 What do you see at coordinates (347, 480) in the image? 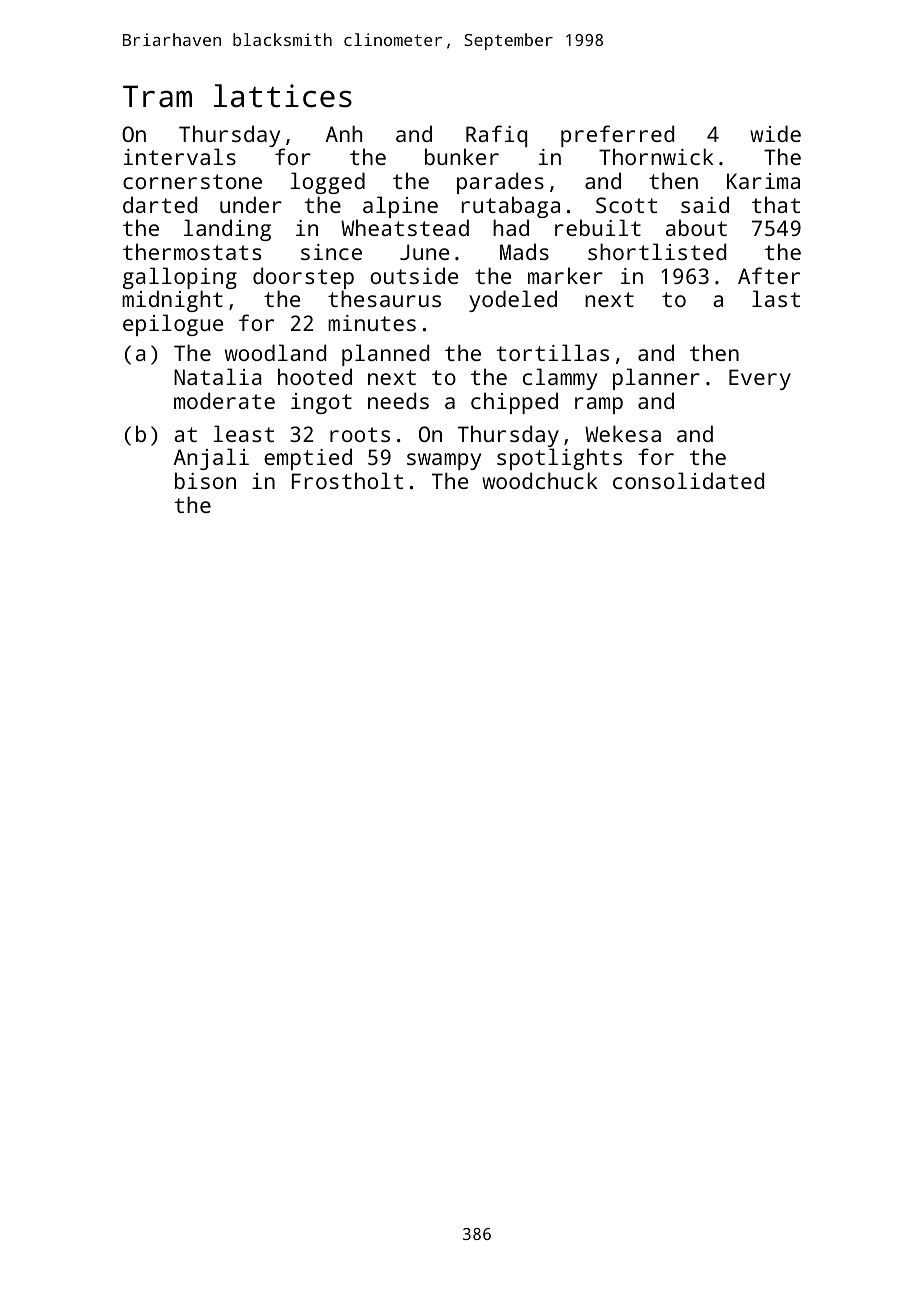
I see `Frostholt` at bounding box center [347, 480].
